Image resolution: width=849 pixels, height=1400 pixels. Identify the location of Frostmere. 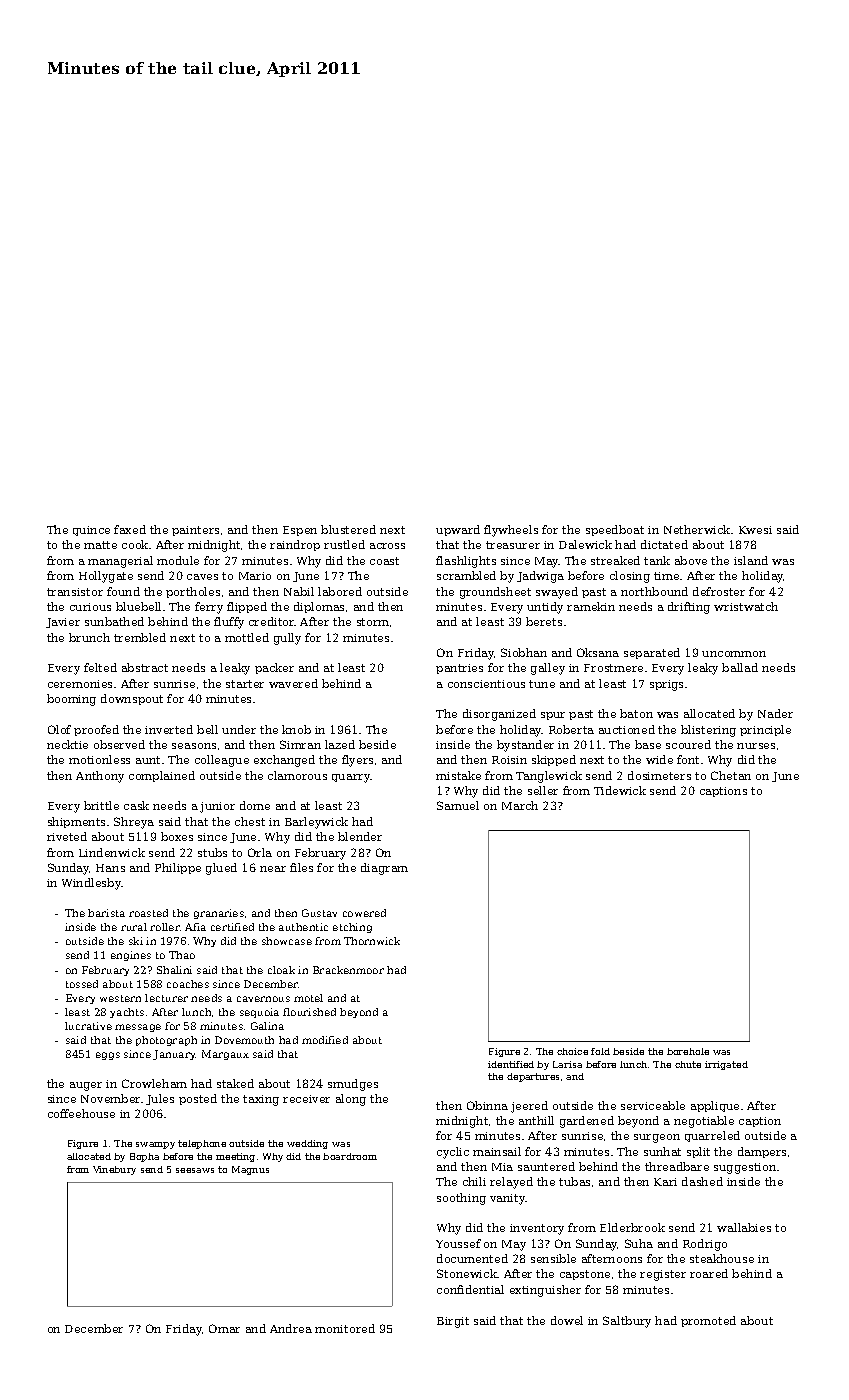
(613, 668).
